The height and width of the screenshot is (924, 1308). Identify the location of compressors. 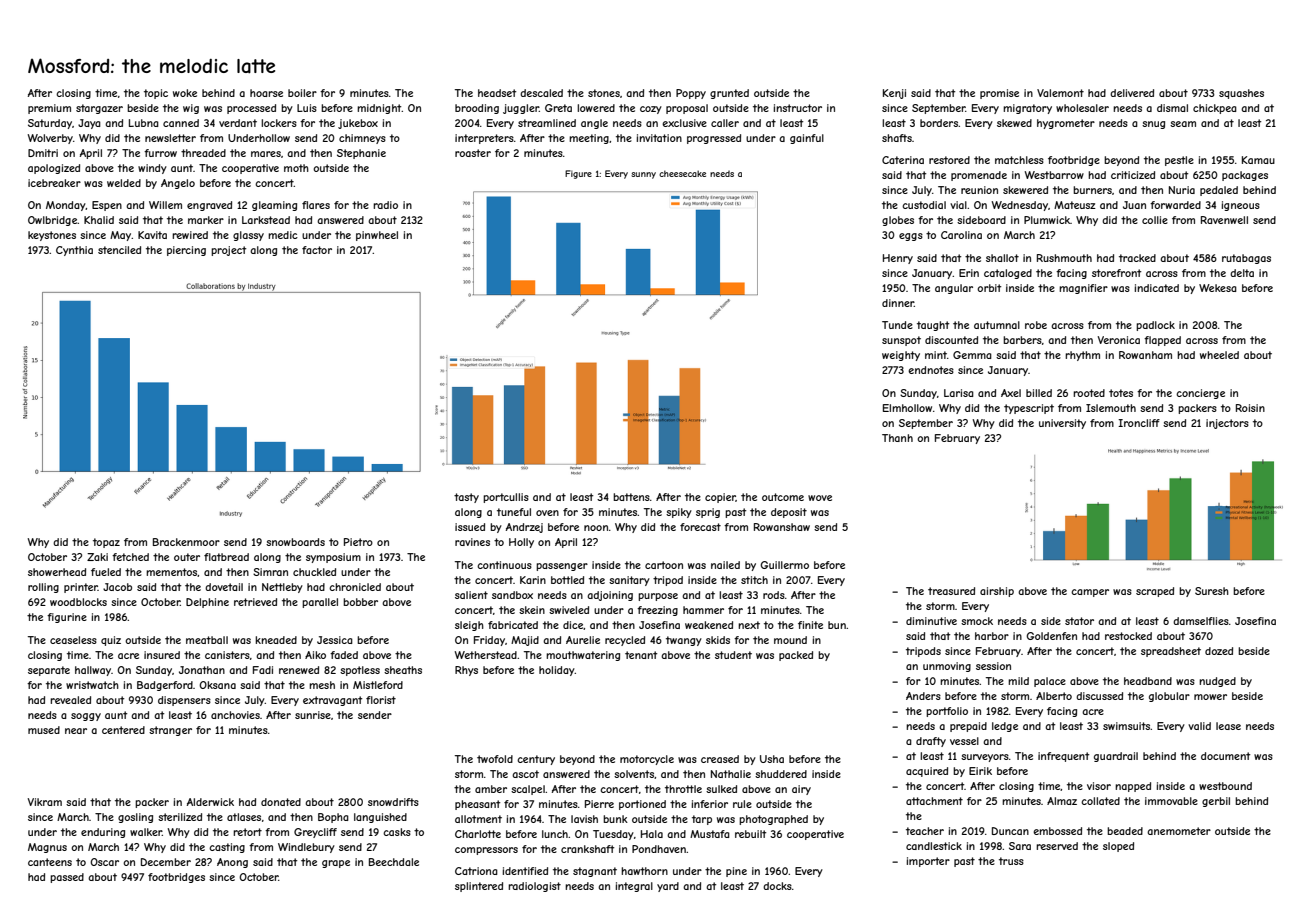
(486, 851).
